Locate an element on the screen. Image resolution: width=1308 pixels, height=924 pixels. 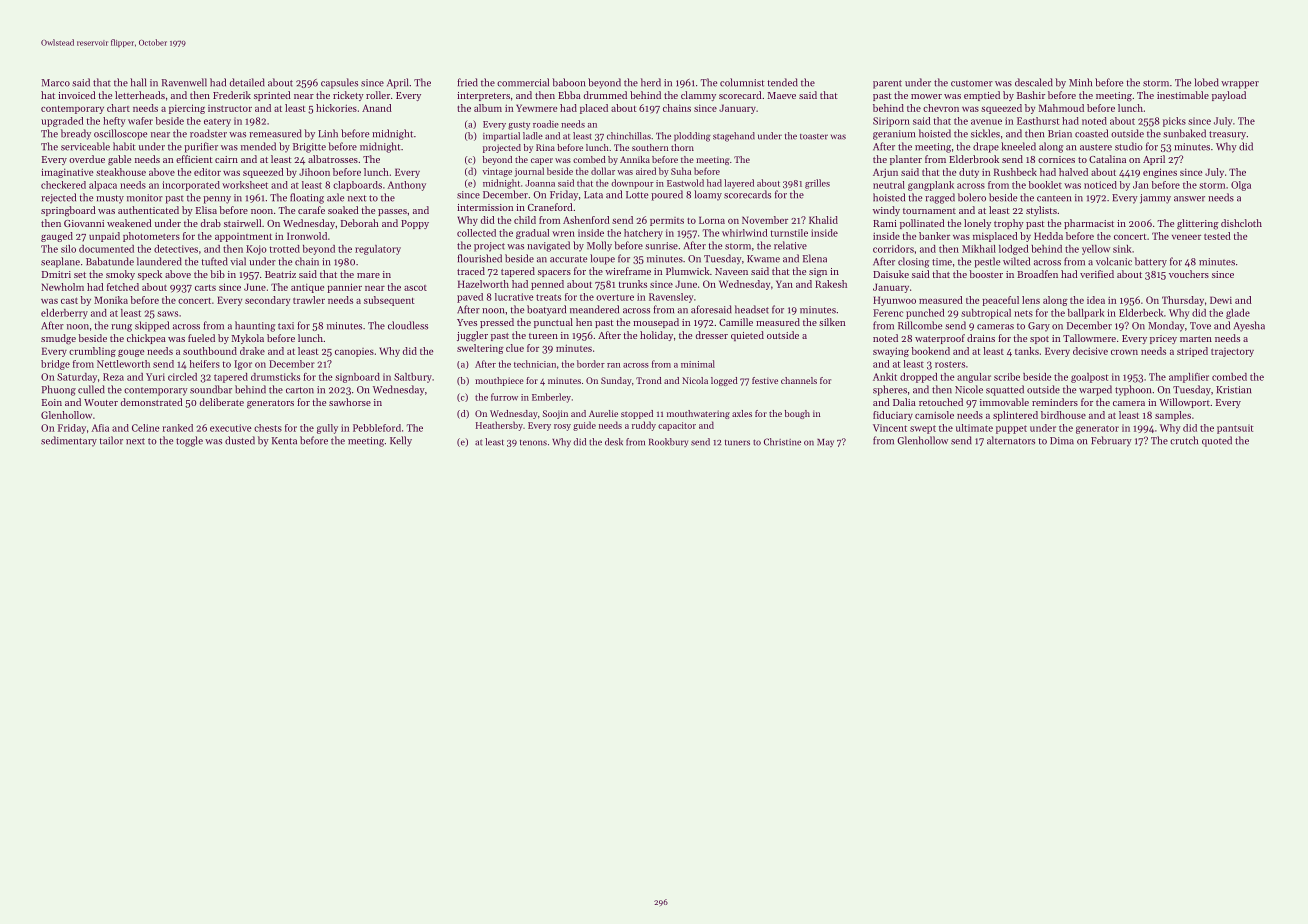
sedimentary is located at coordinates (69, 441).
